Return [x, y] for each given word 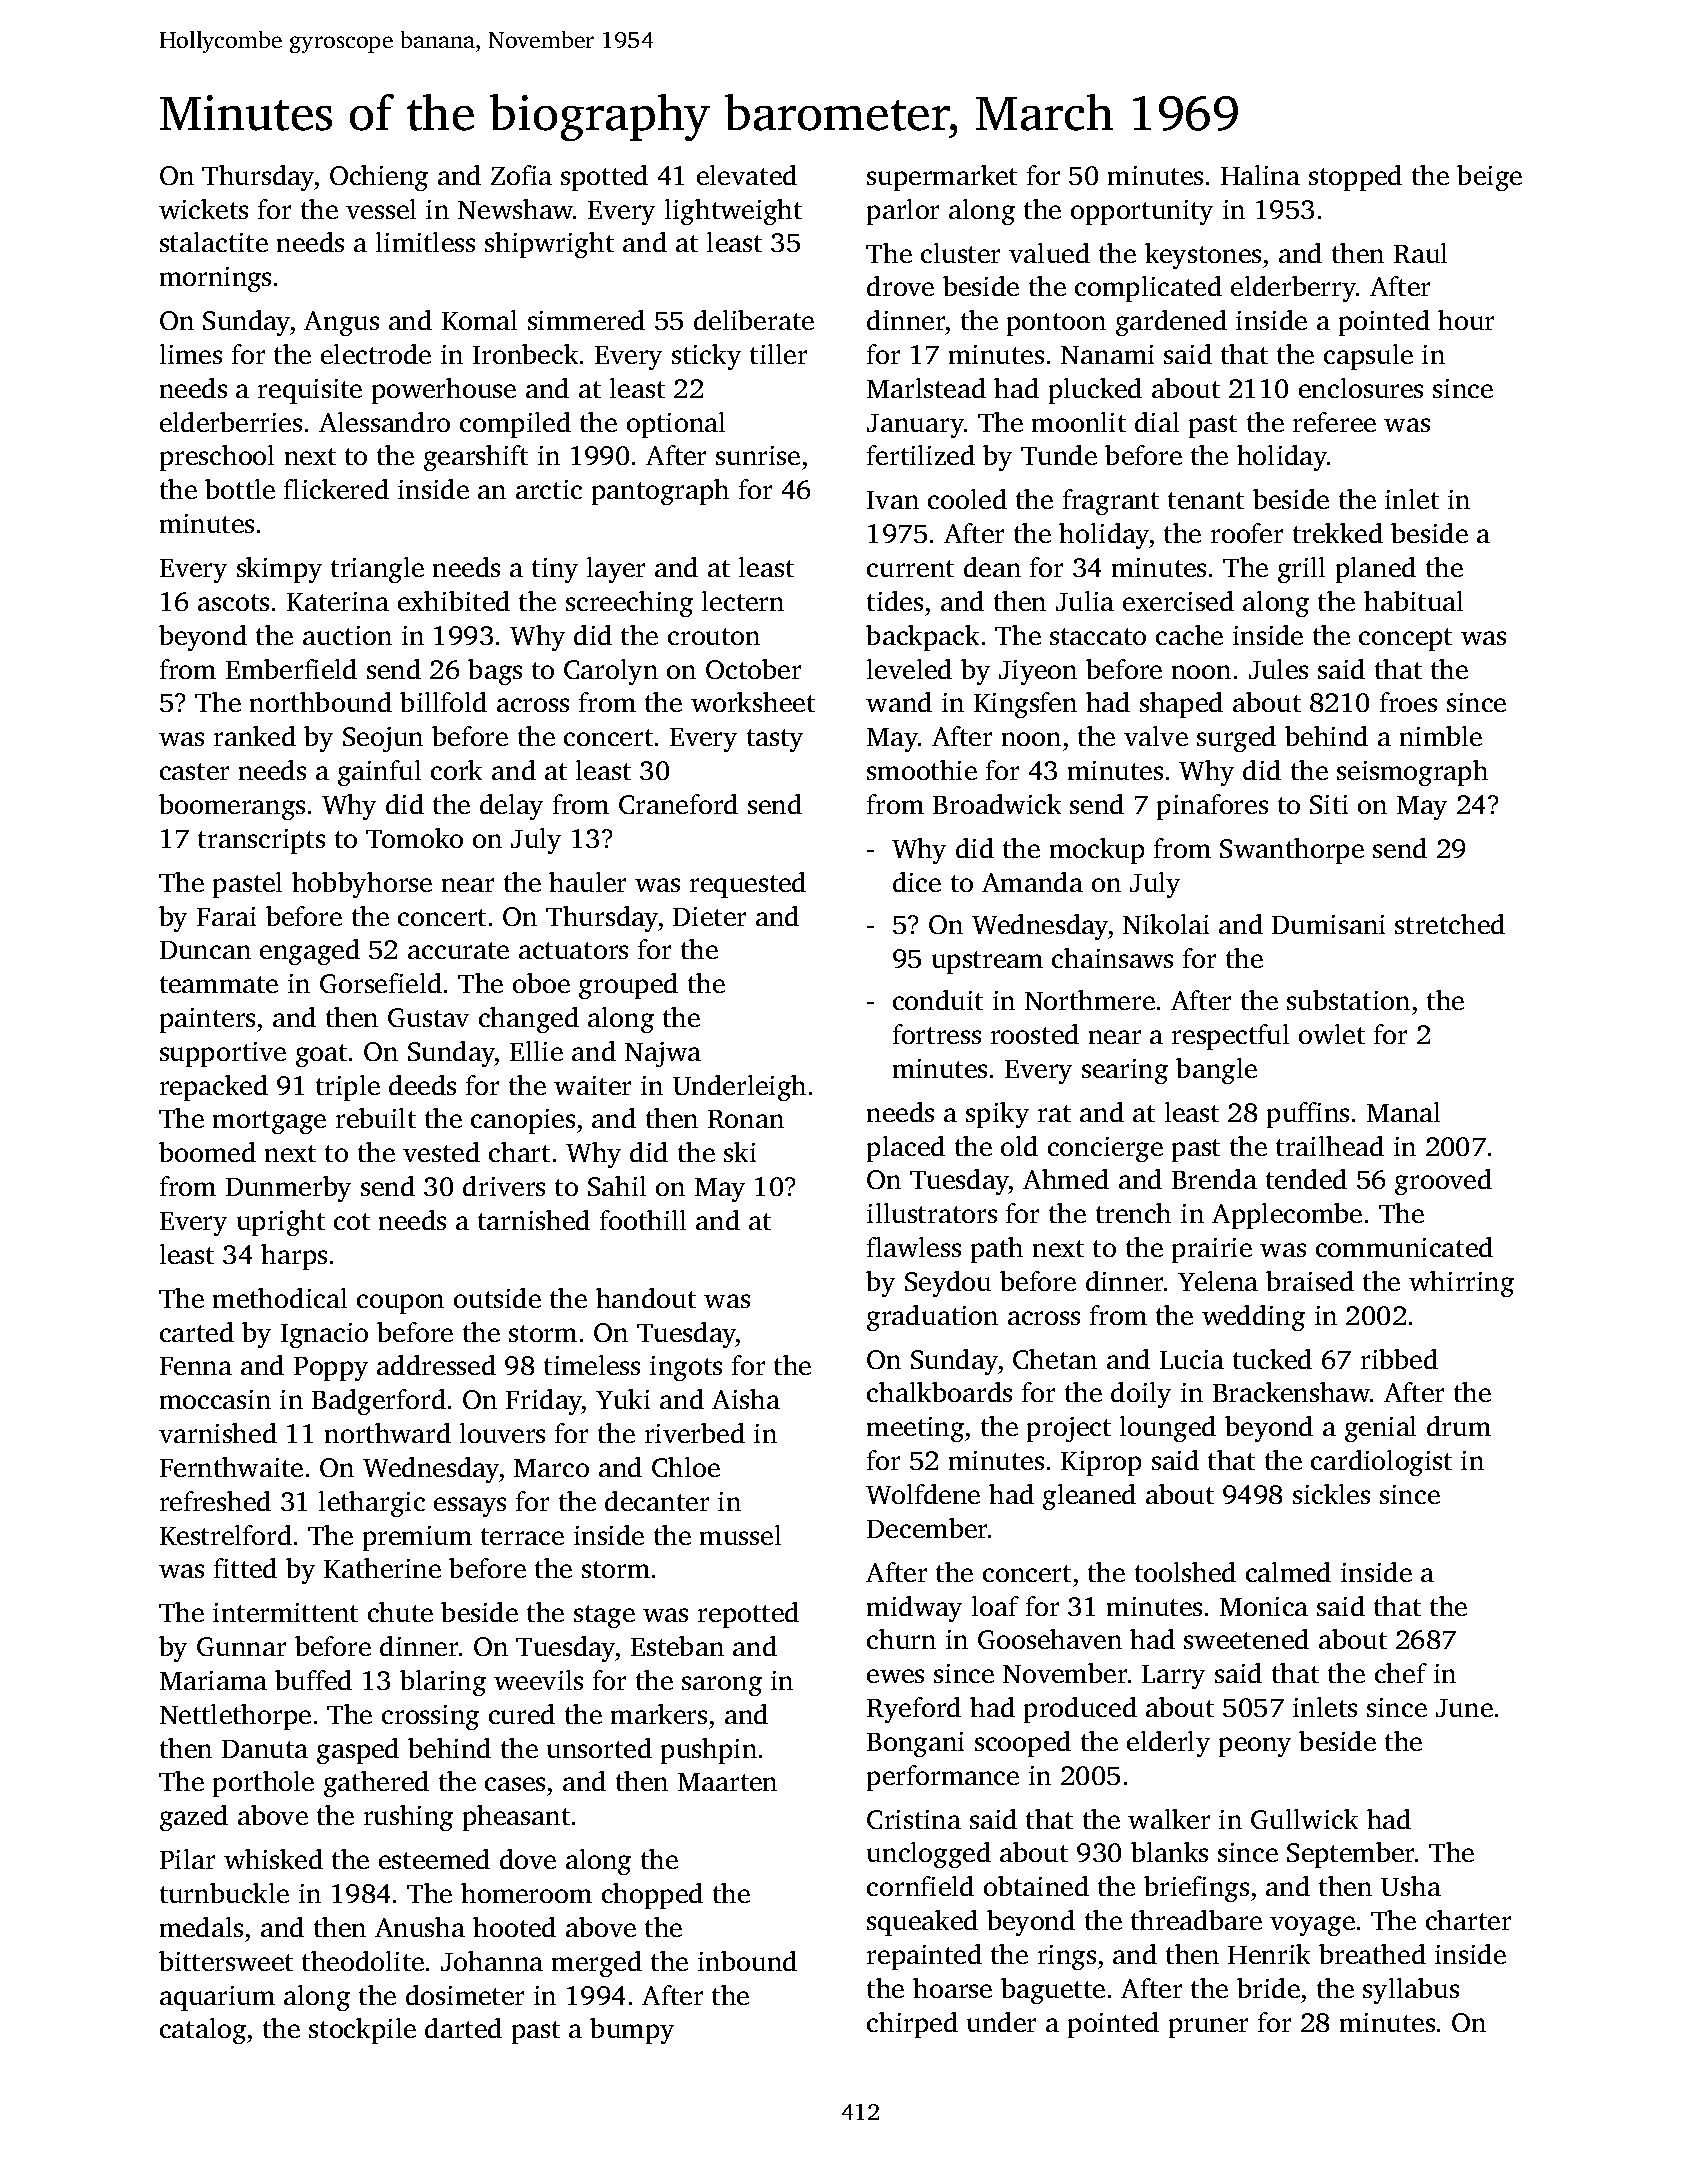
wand [899, 702]
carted [197, 1332]
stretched [1450, 924]
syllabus [1411, 1991]
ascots [233, 602]
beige [1489, 178]
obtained [1036, 1886]
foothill [643, 1220]
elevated [747, 175]
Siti [1329, 804]
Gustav [428, 1017]
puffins [1308, 1115]
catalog [203, 2031]
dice [917, 882]
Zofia [521, 175]
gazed [194, 1818]
